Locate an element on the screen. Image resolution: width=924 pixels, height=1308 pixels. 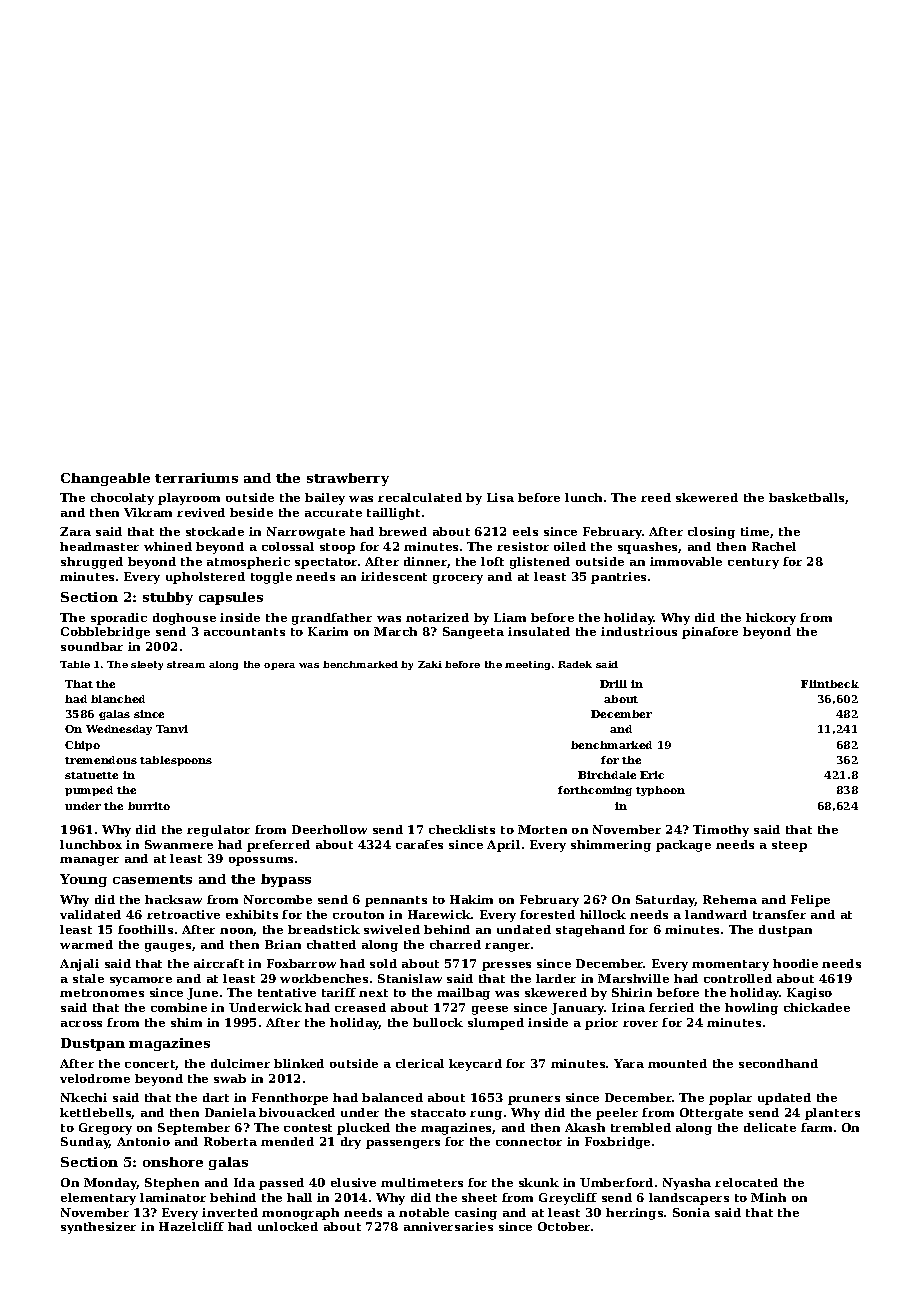
Deerhollow is located at coordinates (329, 829).
